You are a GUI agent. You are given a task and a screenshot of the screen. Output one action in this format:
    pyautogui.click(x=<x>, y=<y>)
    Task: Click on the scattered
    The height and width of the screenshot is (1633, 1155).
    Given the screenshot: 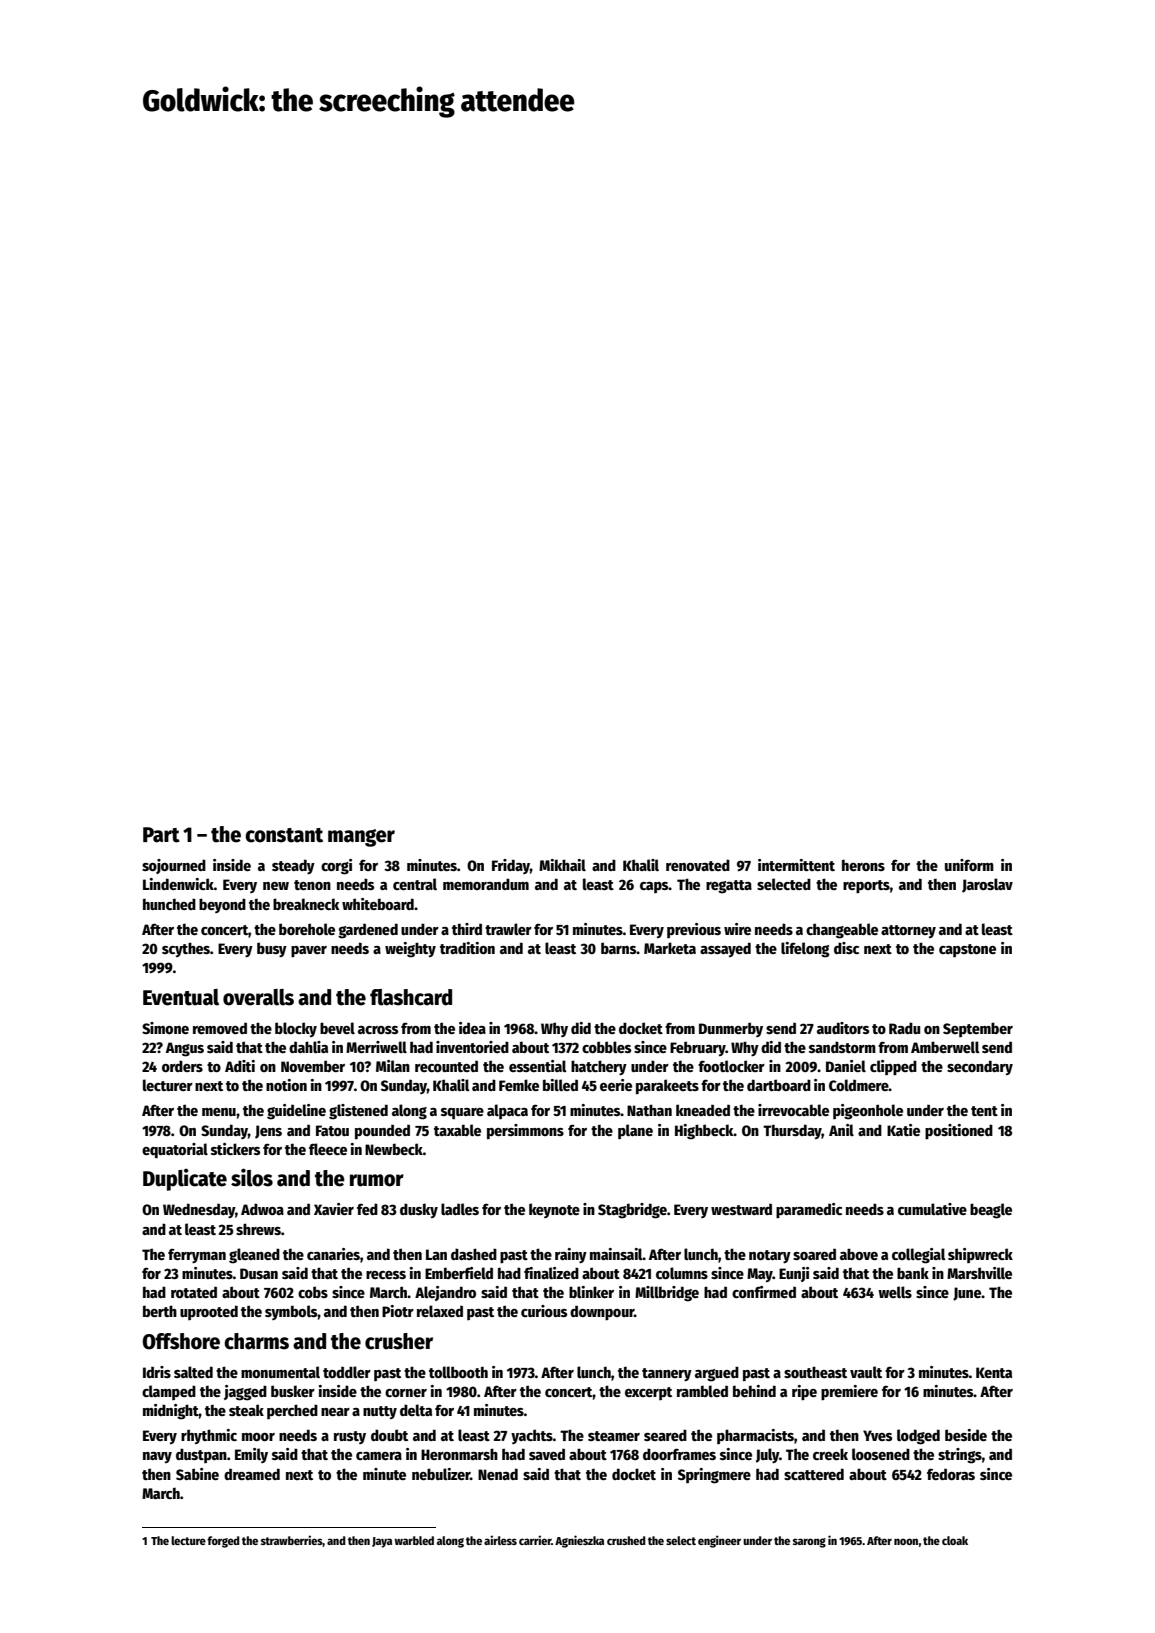 What is the action you would take?
    pyautogui.click(x=814, y=1474)
